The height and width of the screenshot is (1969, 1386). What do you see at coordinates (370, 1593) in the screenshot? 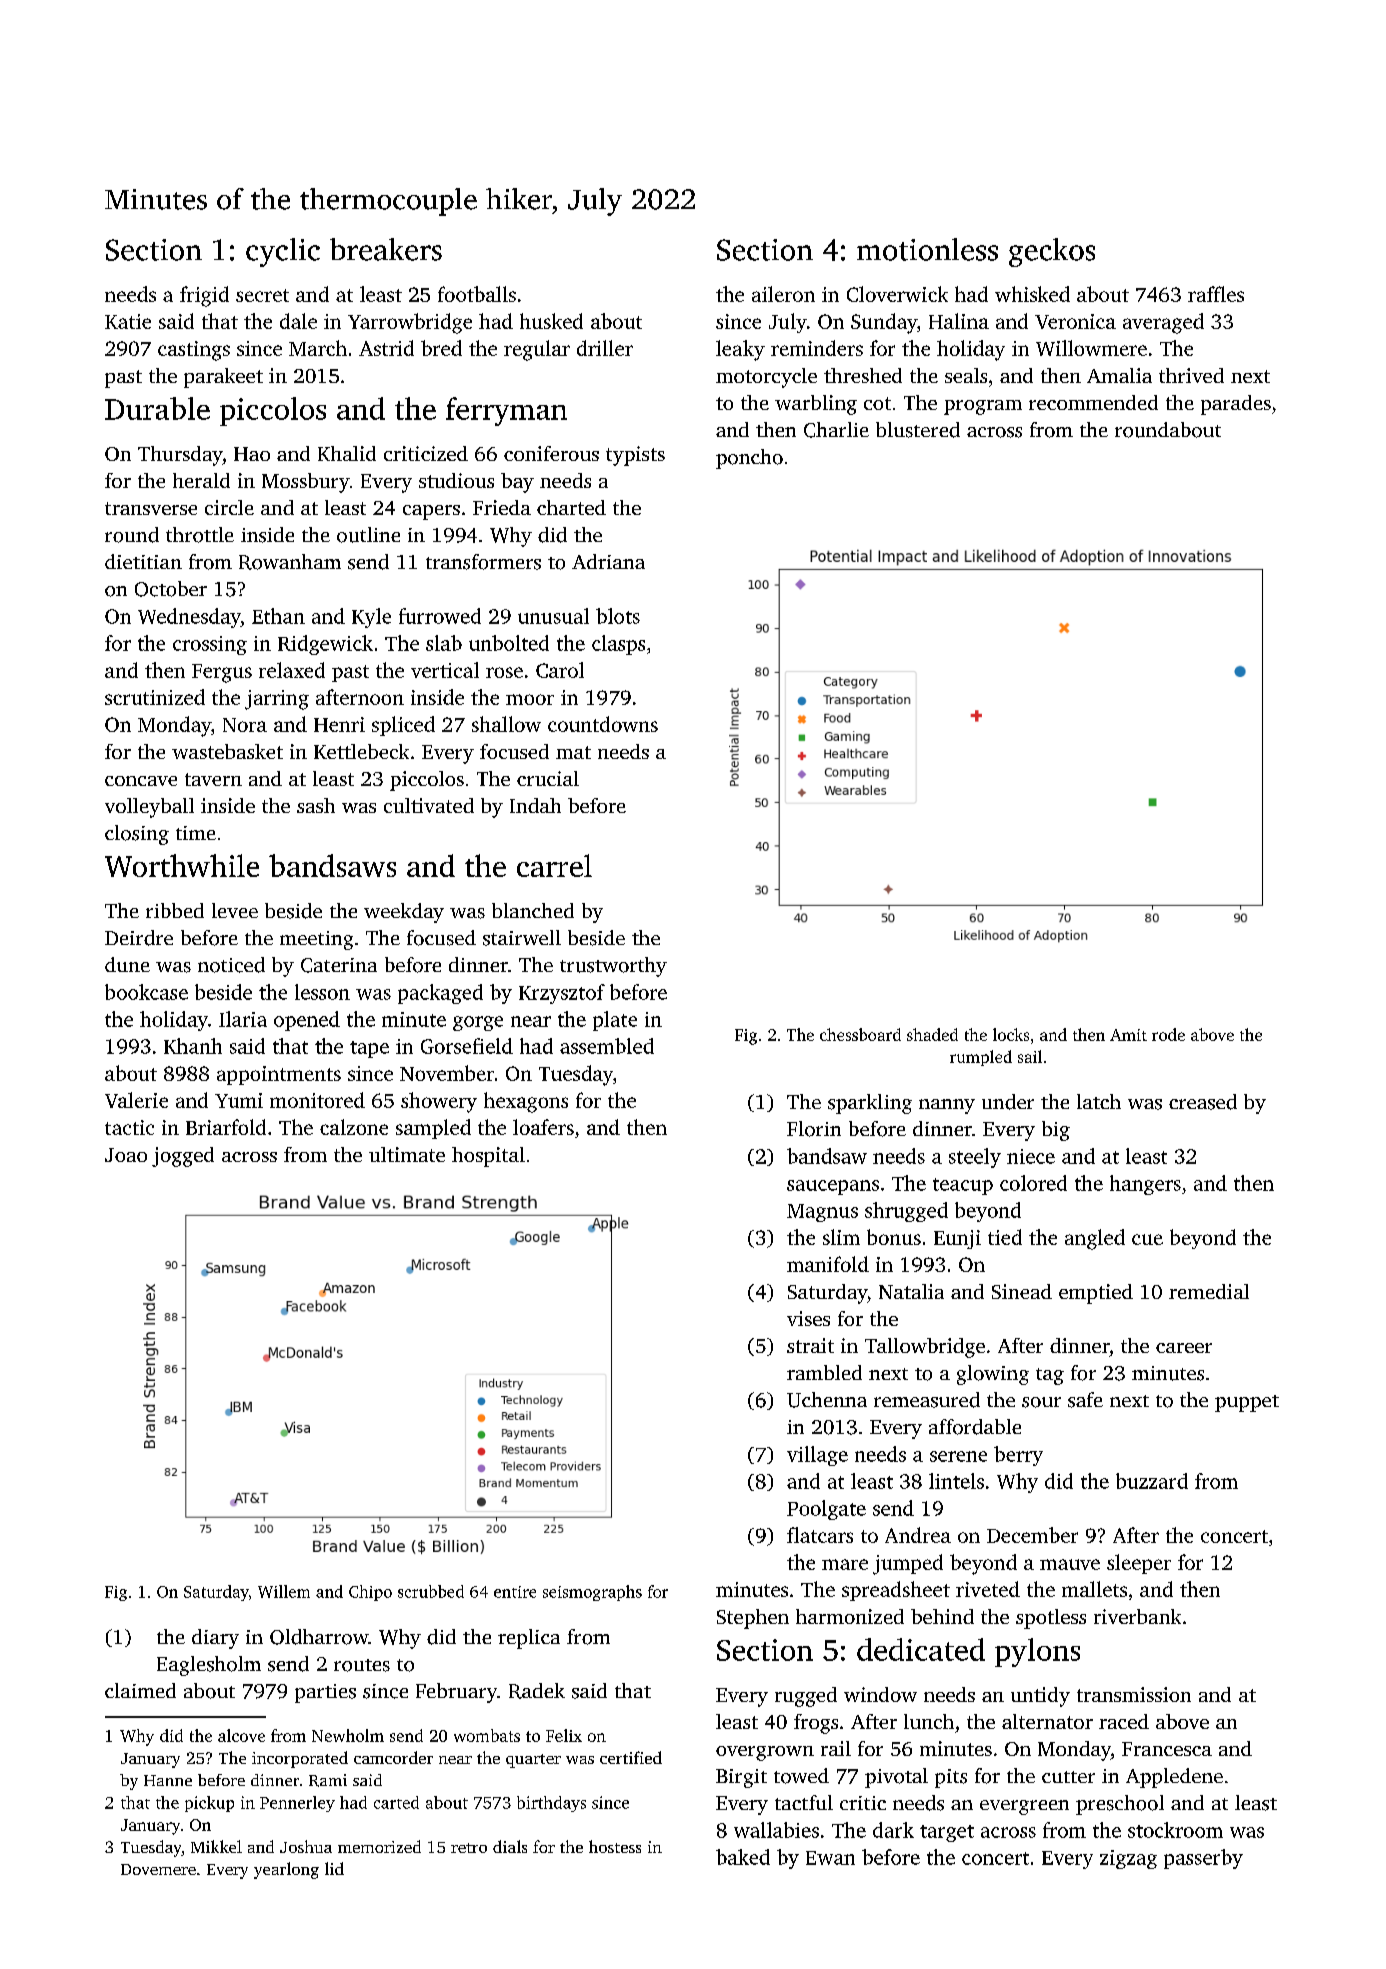
I see `Chipo` at bounding box center [370, 1593].
